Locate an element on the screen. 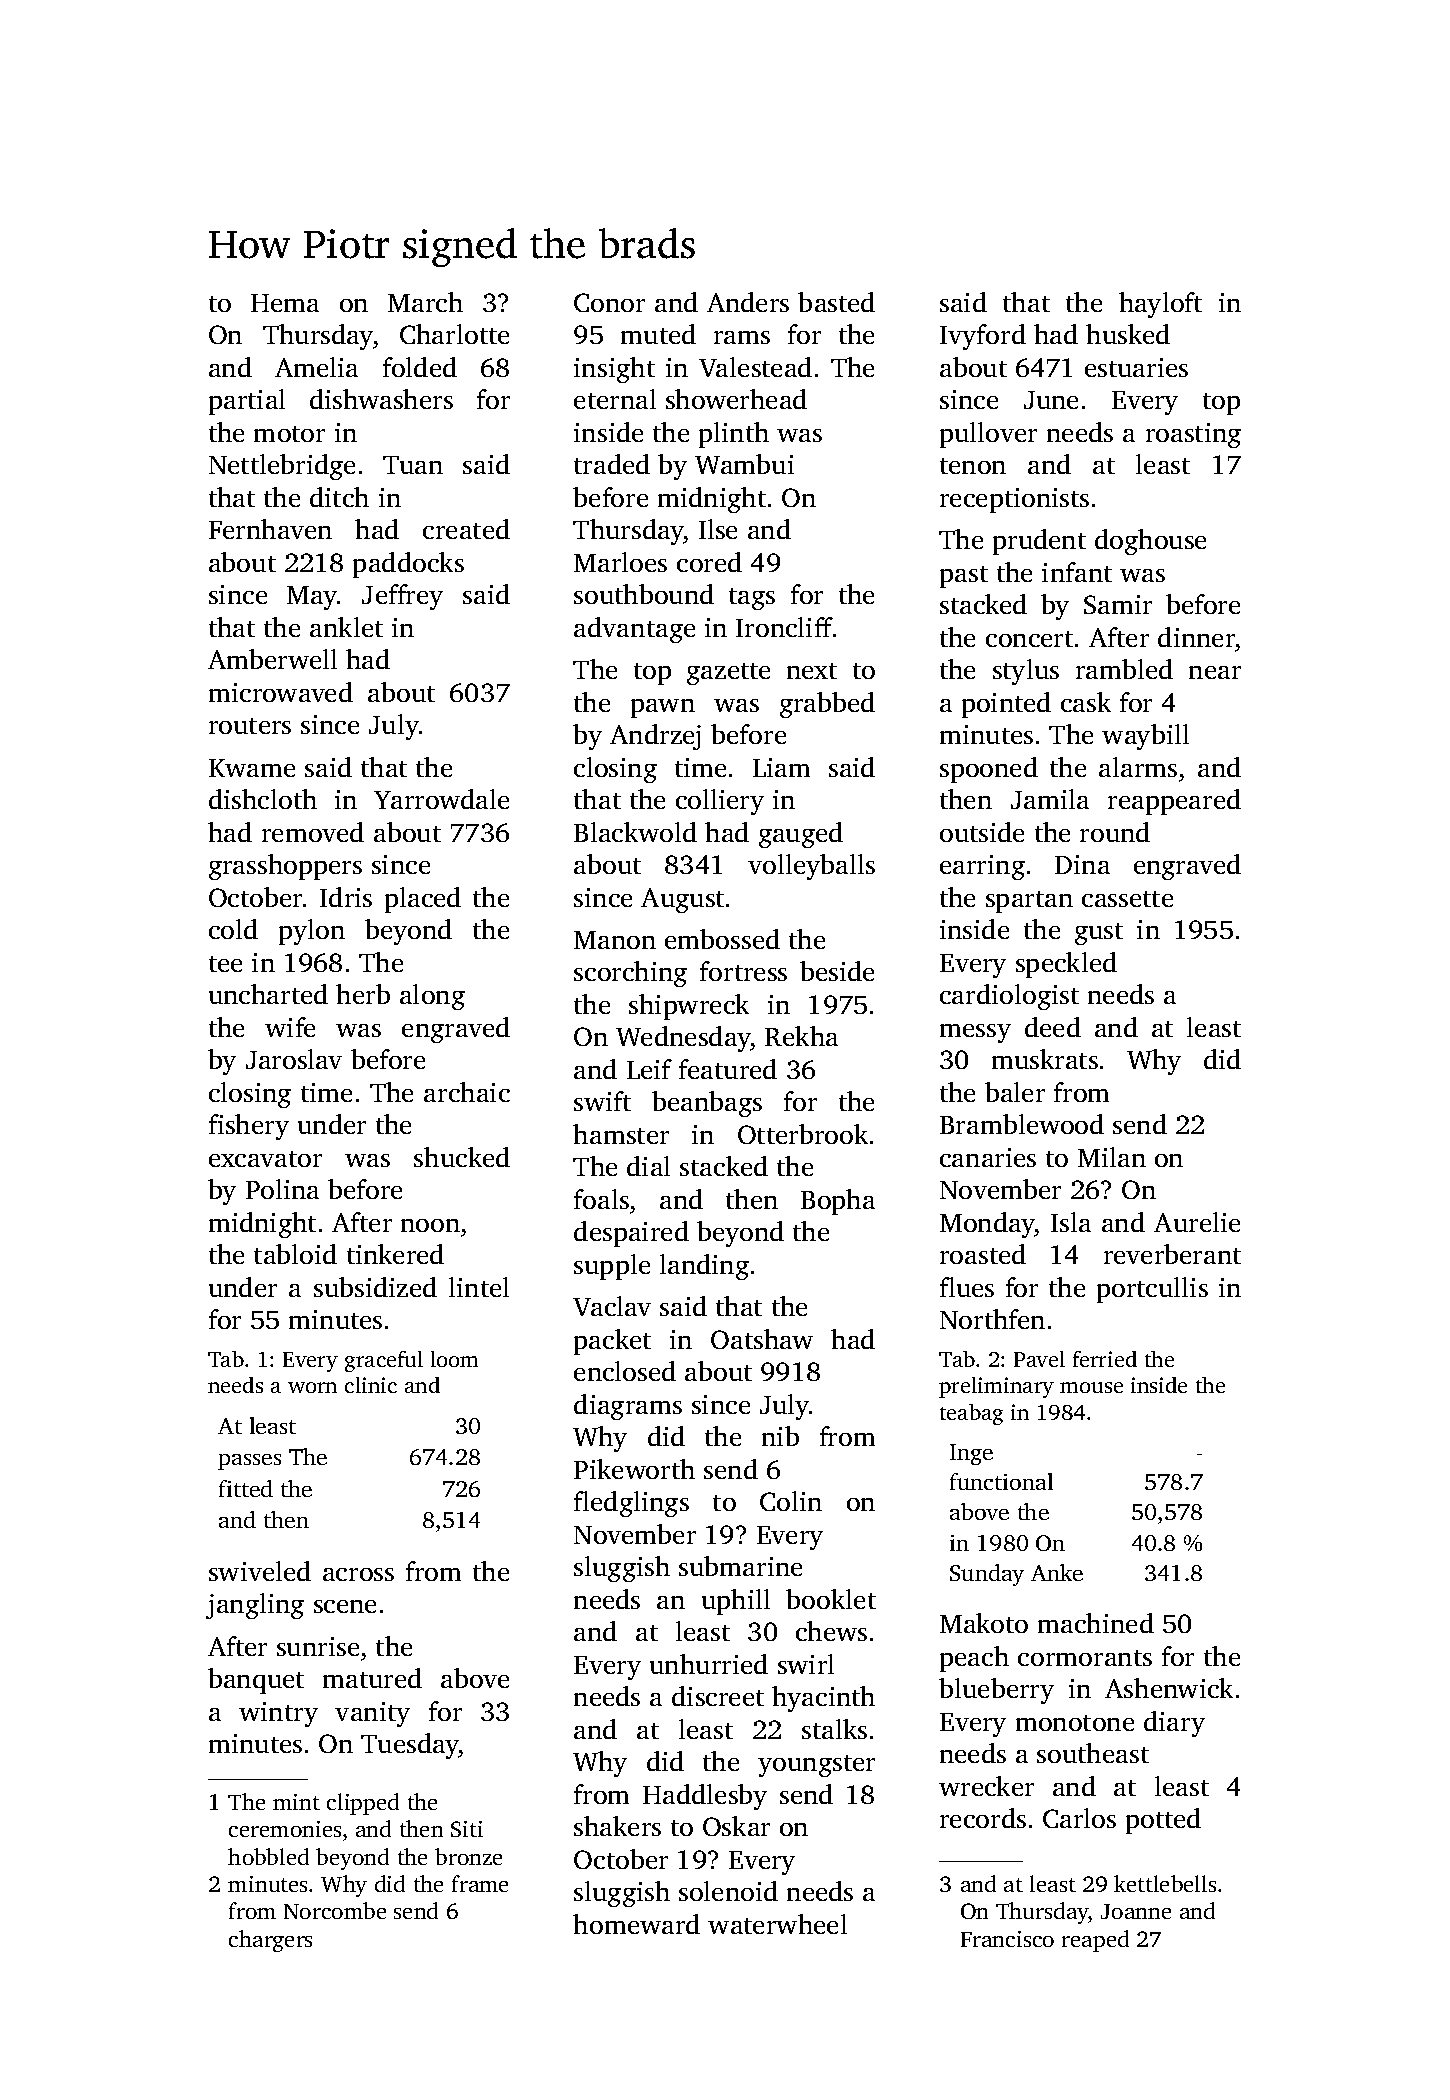 This screenshot has width=1450, height=2100. Ironcliff is located at coordinates (784, 627).
